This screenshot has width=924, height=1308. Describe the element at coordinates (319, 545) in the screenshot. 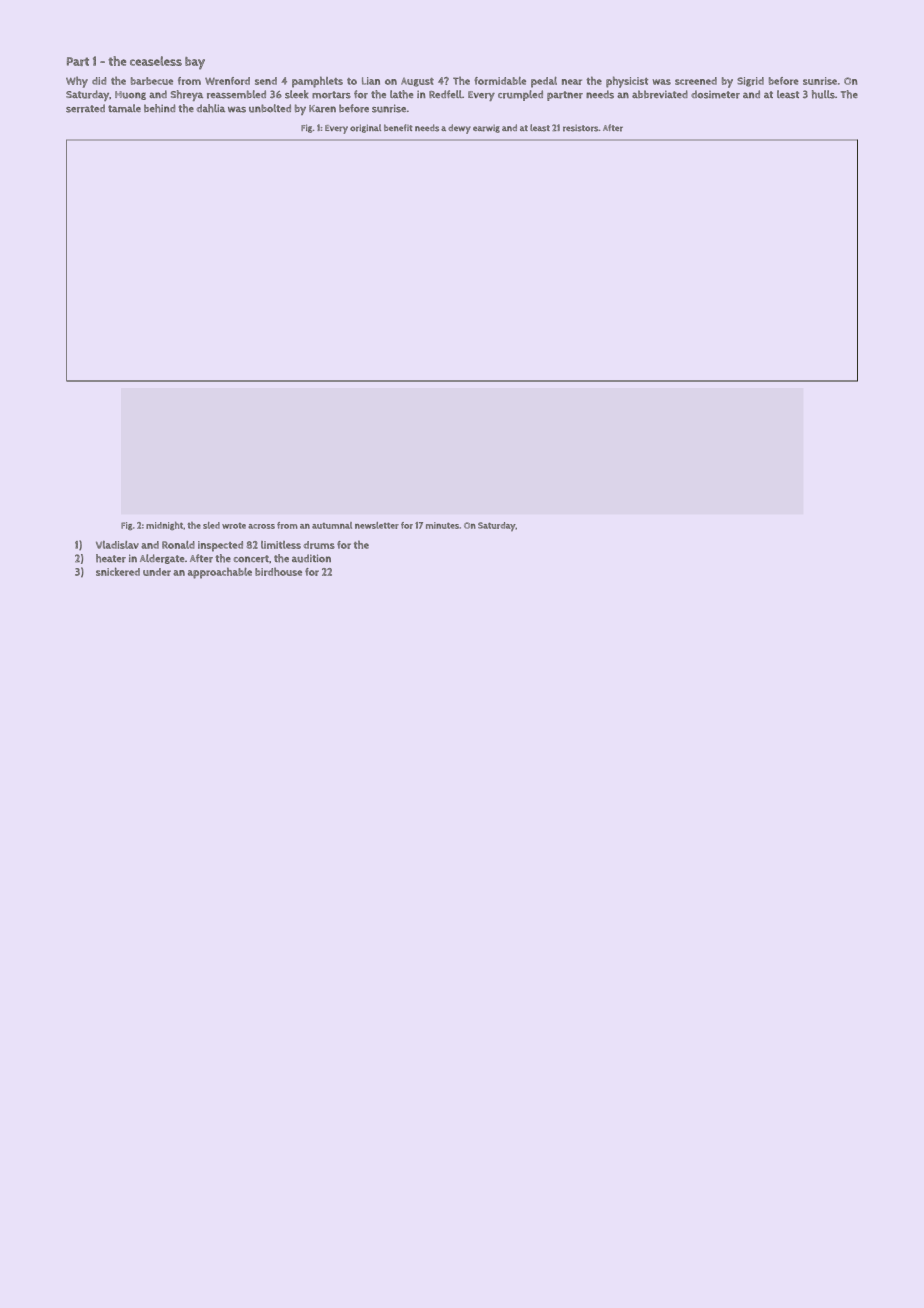

I see `drums` at that location.
